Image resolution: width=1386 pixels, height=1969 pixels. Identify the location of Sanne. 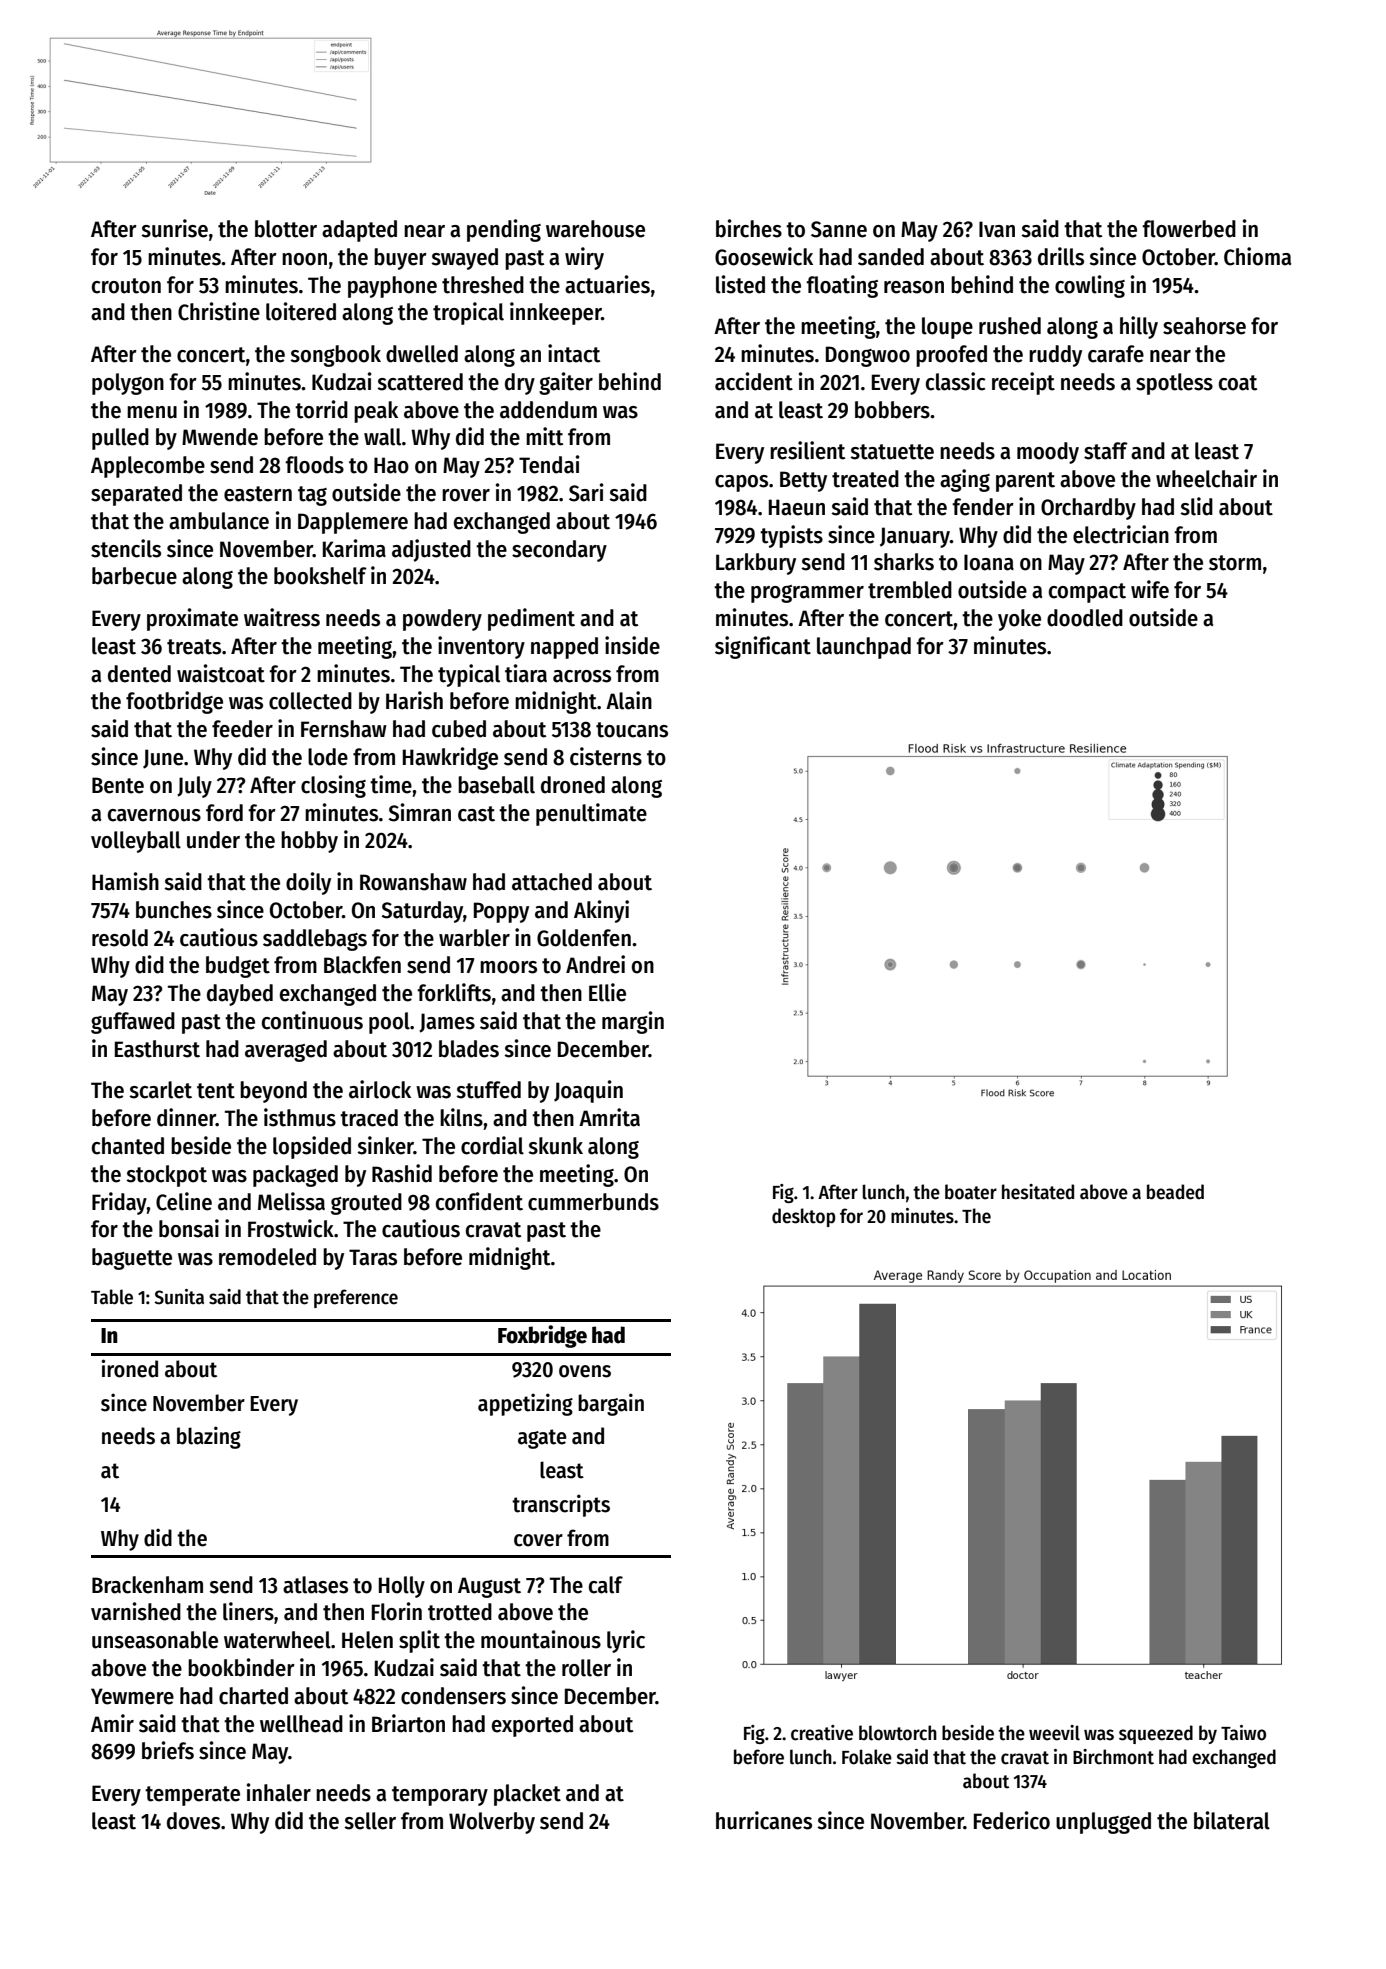
(839, 229).
